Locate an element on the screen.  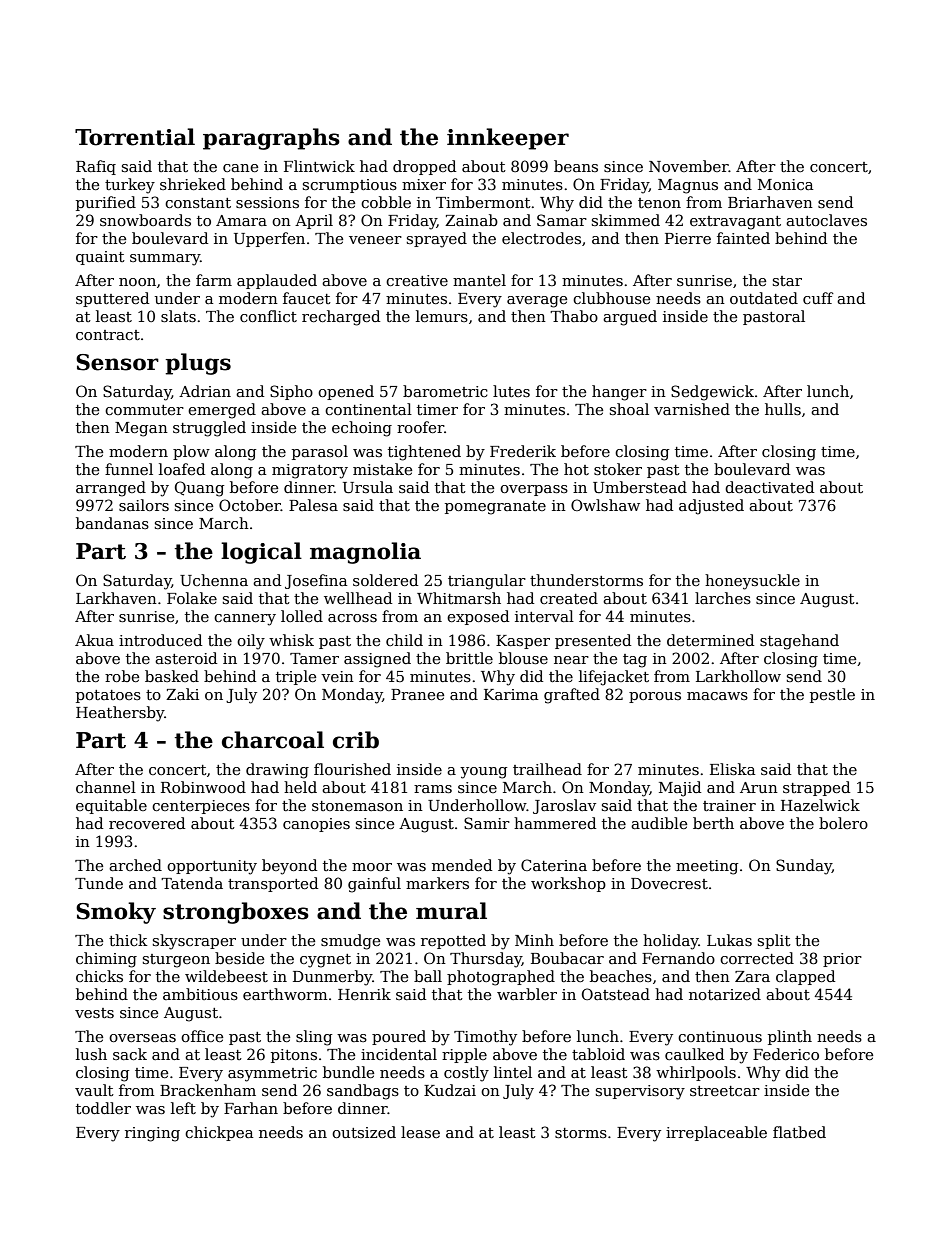
introduced is located at coordinates (160, 640).
